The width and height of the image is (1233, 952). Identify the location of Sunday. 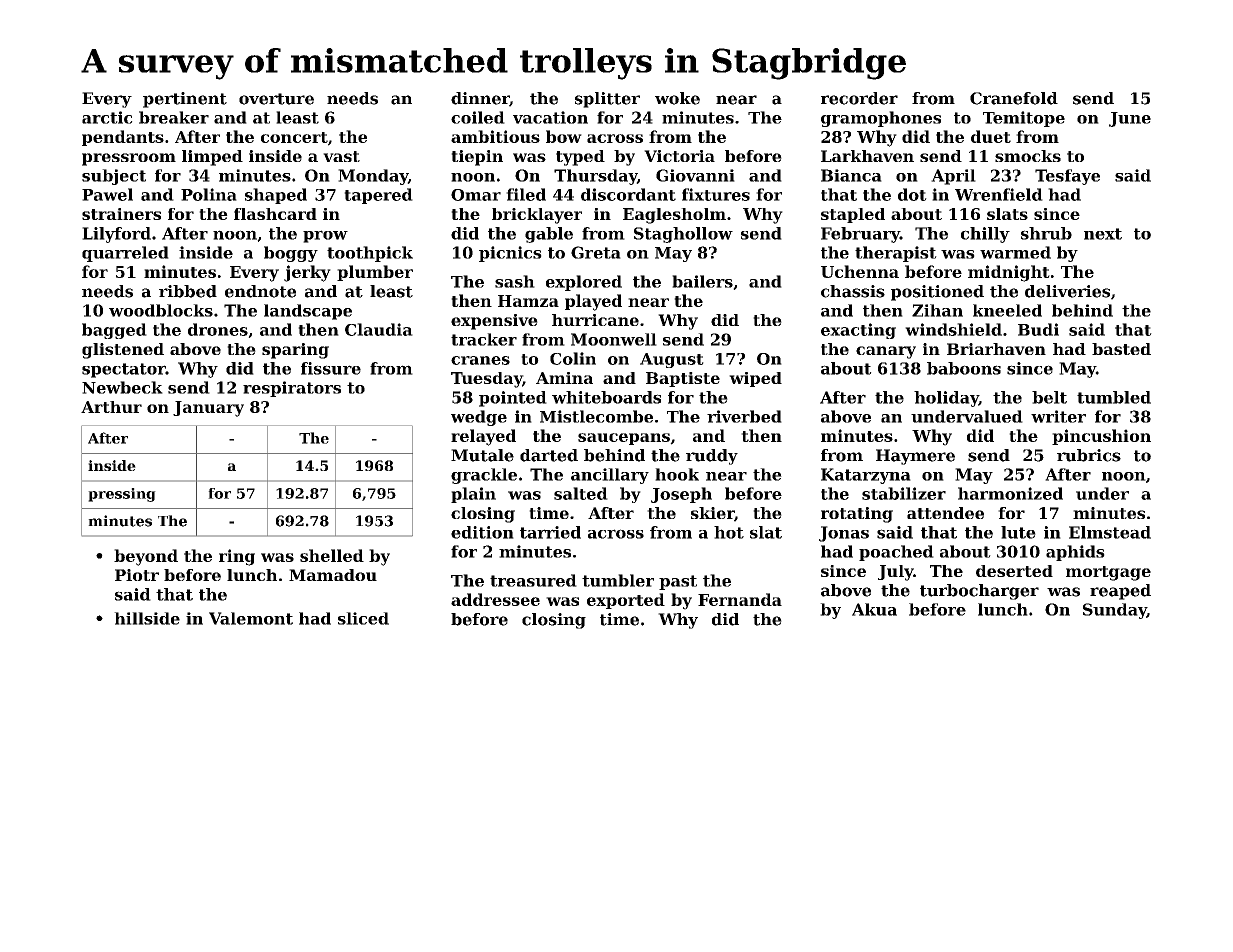
(1115, 611).
